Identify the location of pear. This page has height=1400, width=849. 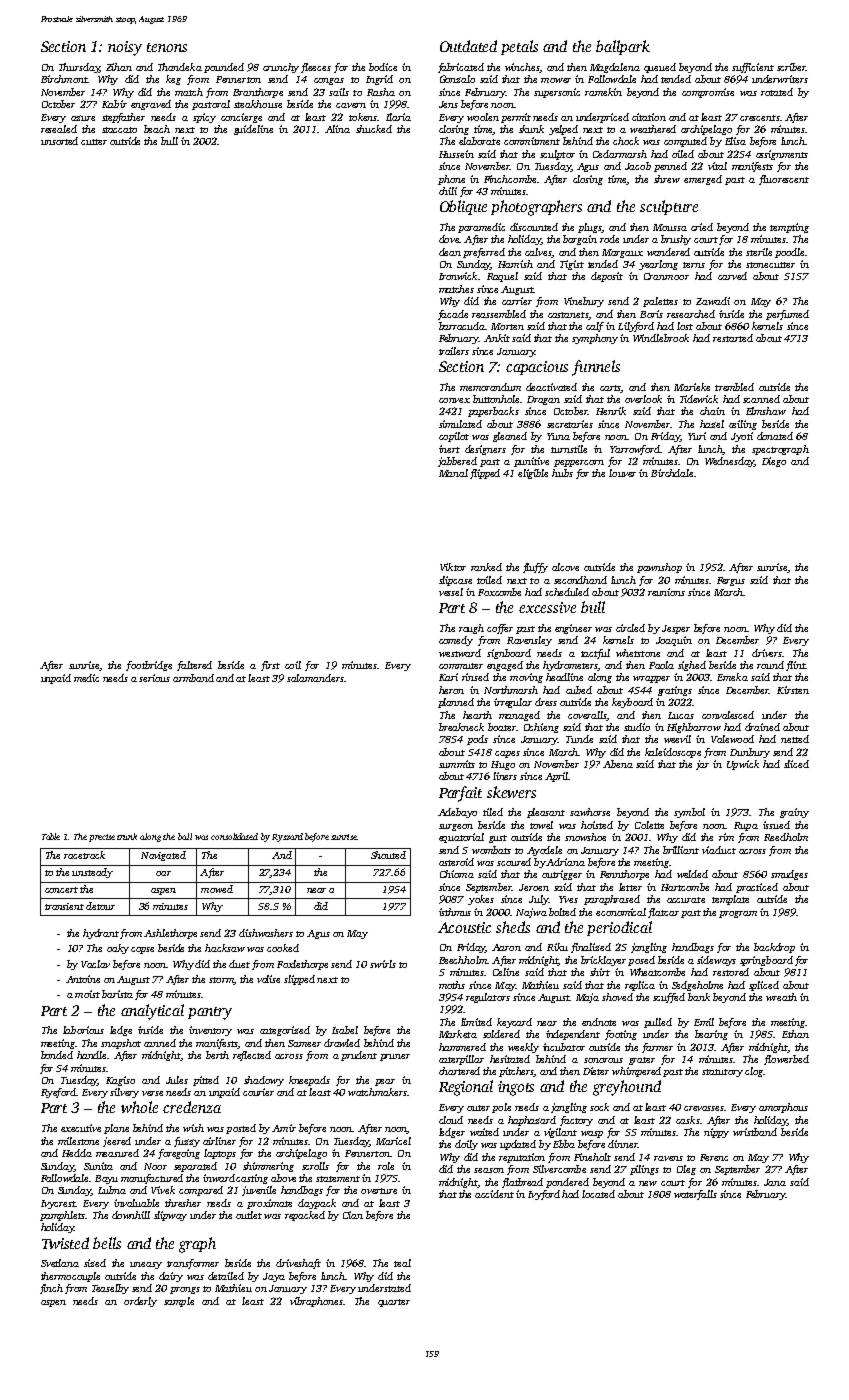
(385, 1082).
